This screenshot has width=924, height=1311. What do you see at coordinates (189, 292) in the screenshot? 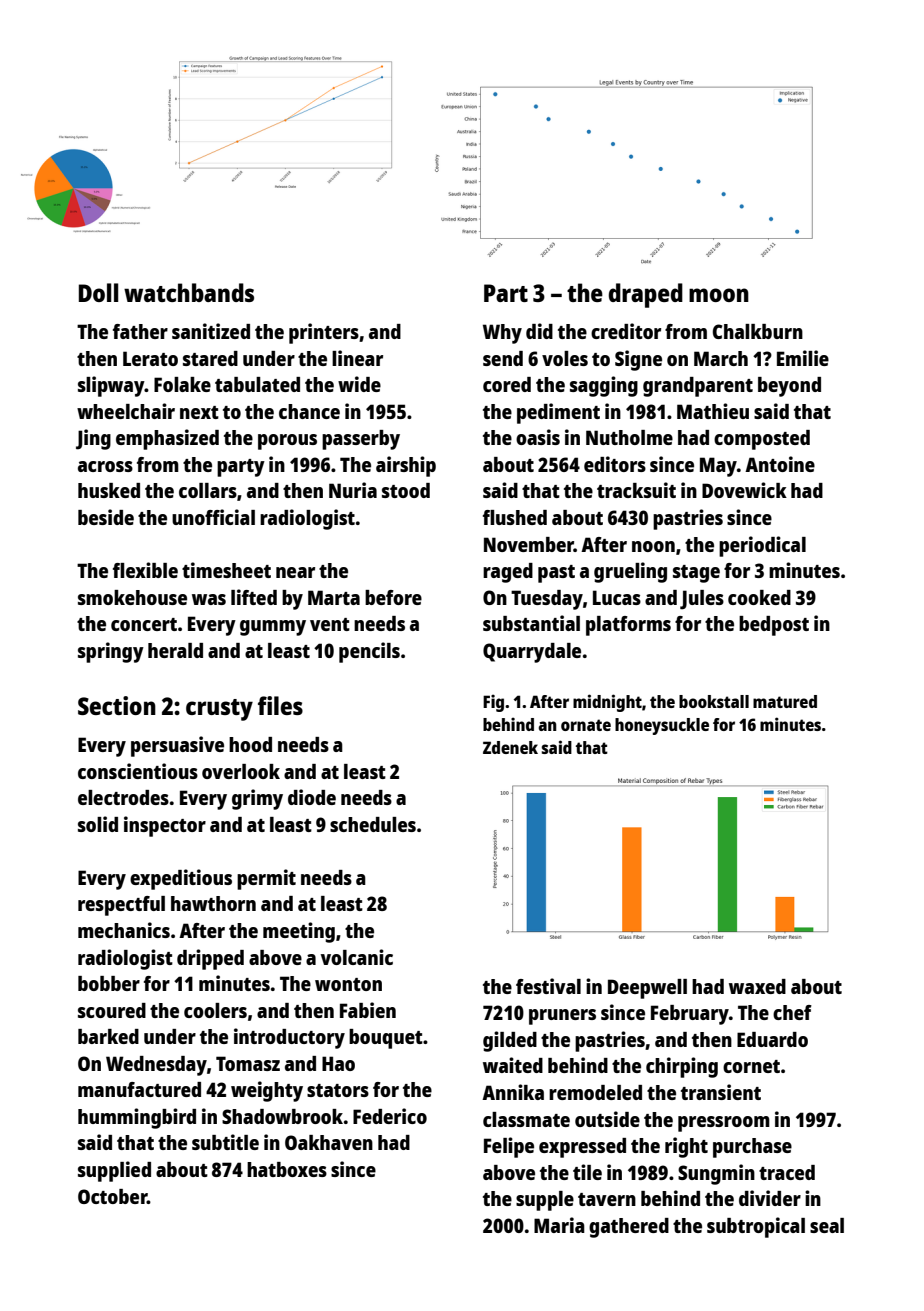
I see `watchbands` at bounding box center [189, 292].
